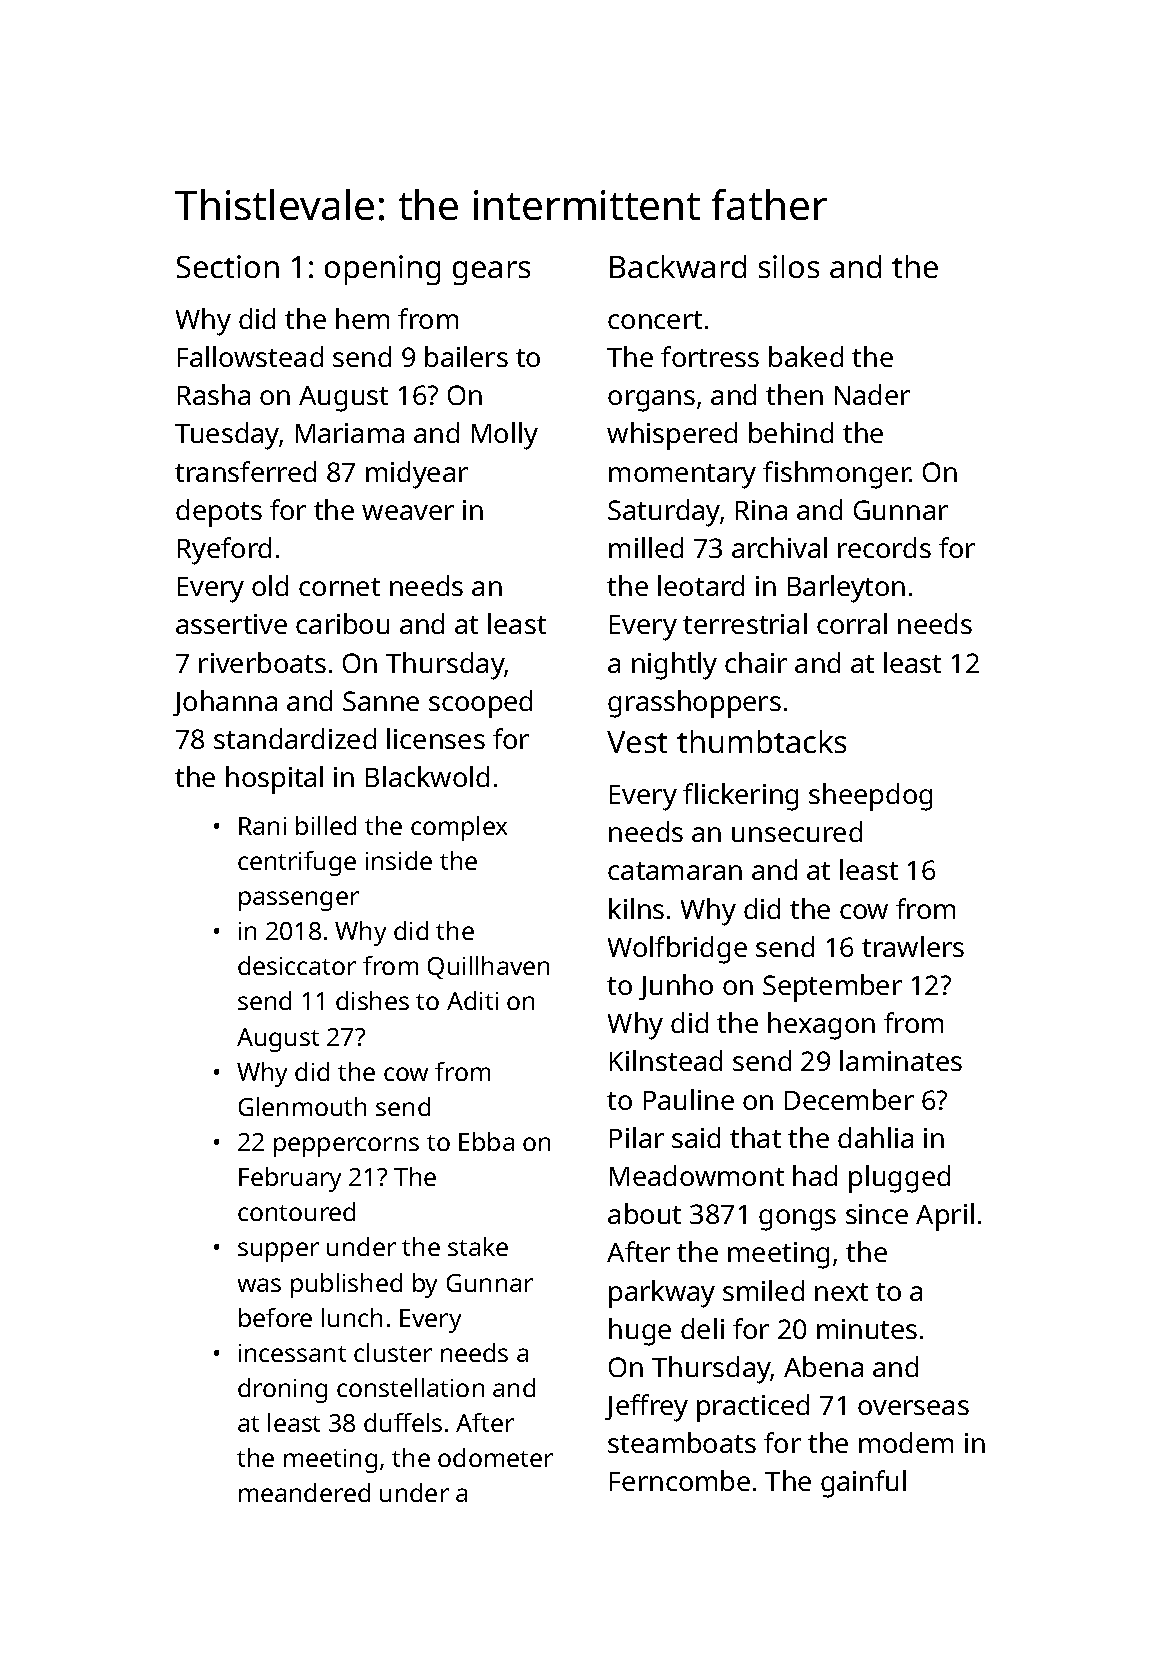 The image size is (1165, 1654). Describe the element at coordinates (779, 547) in the image. I see `archival` at that location.
